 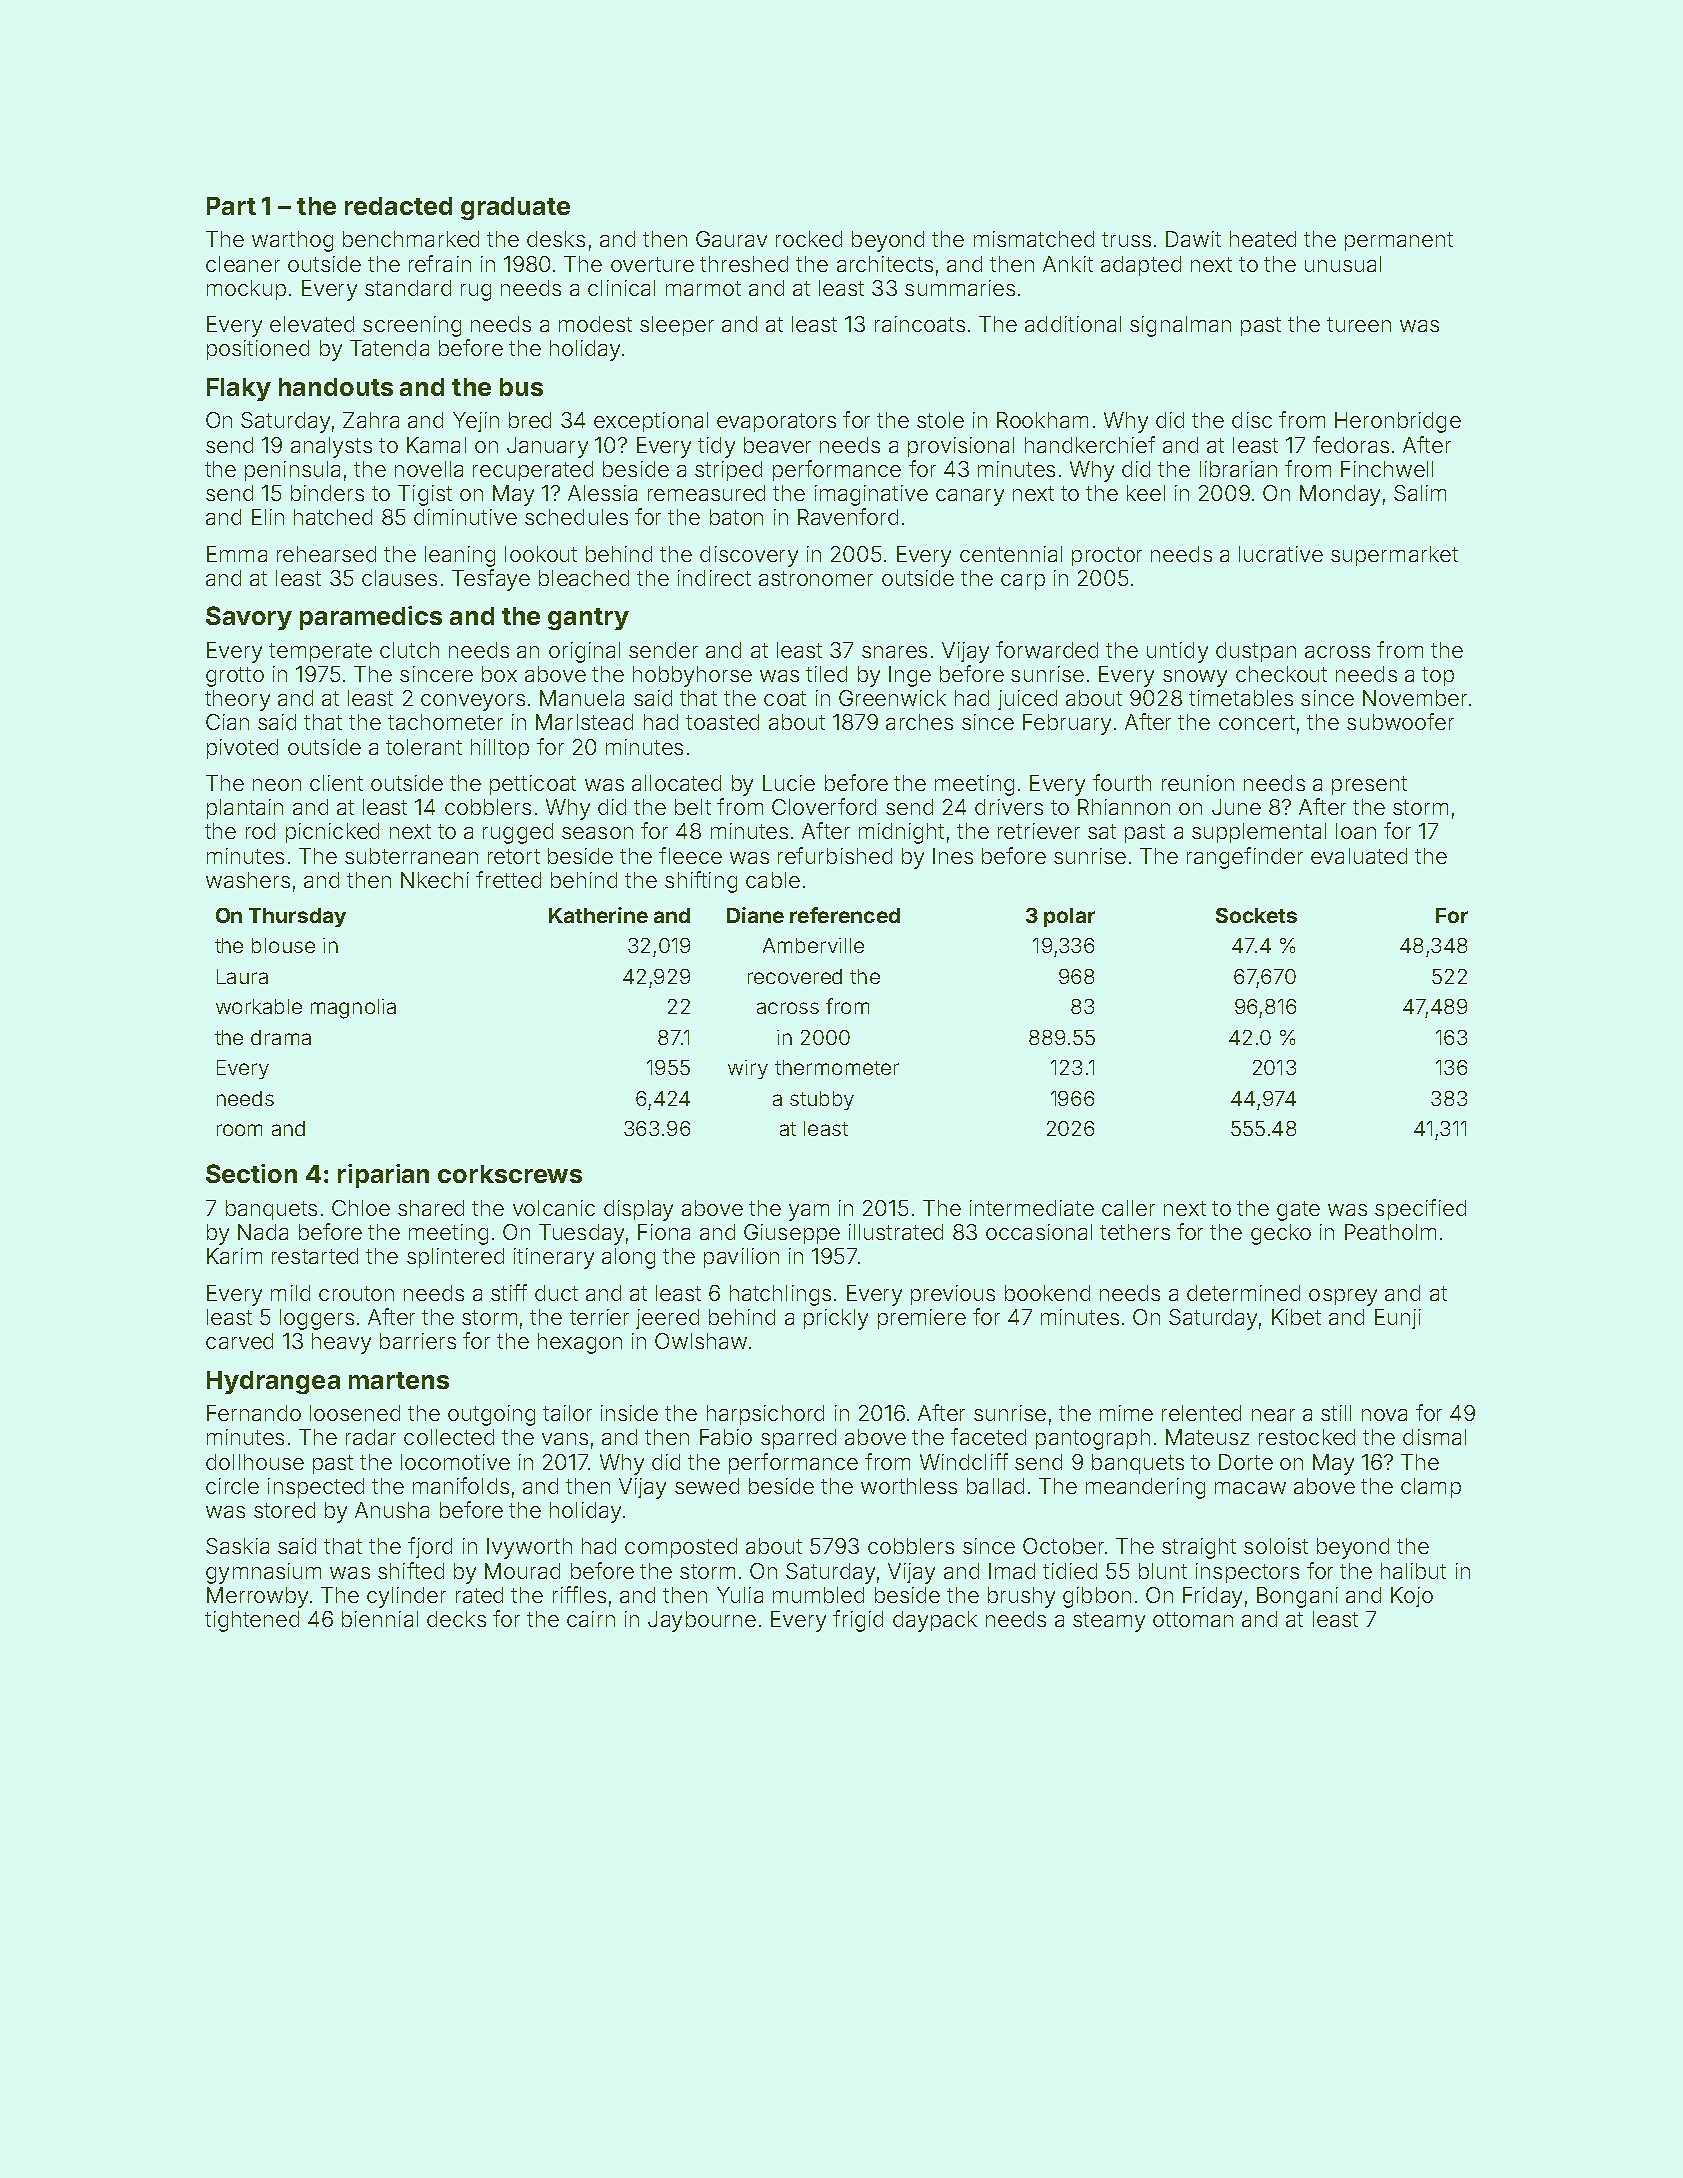 I want to click on pavilion, so click(x=741, y=1258).
